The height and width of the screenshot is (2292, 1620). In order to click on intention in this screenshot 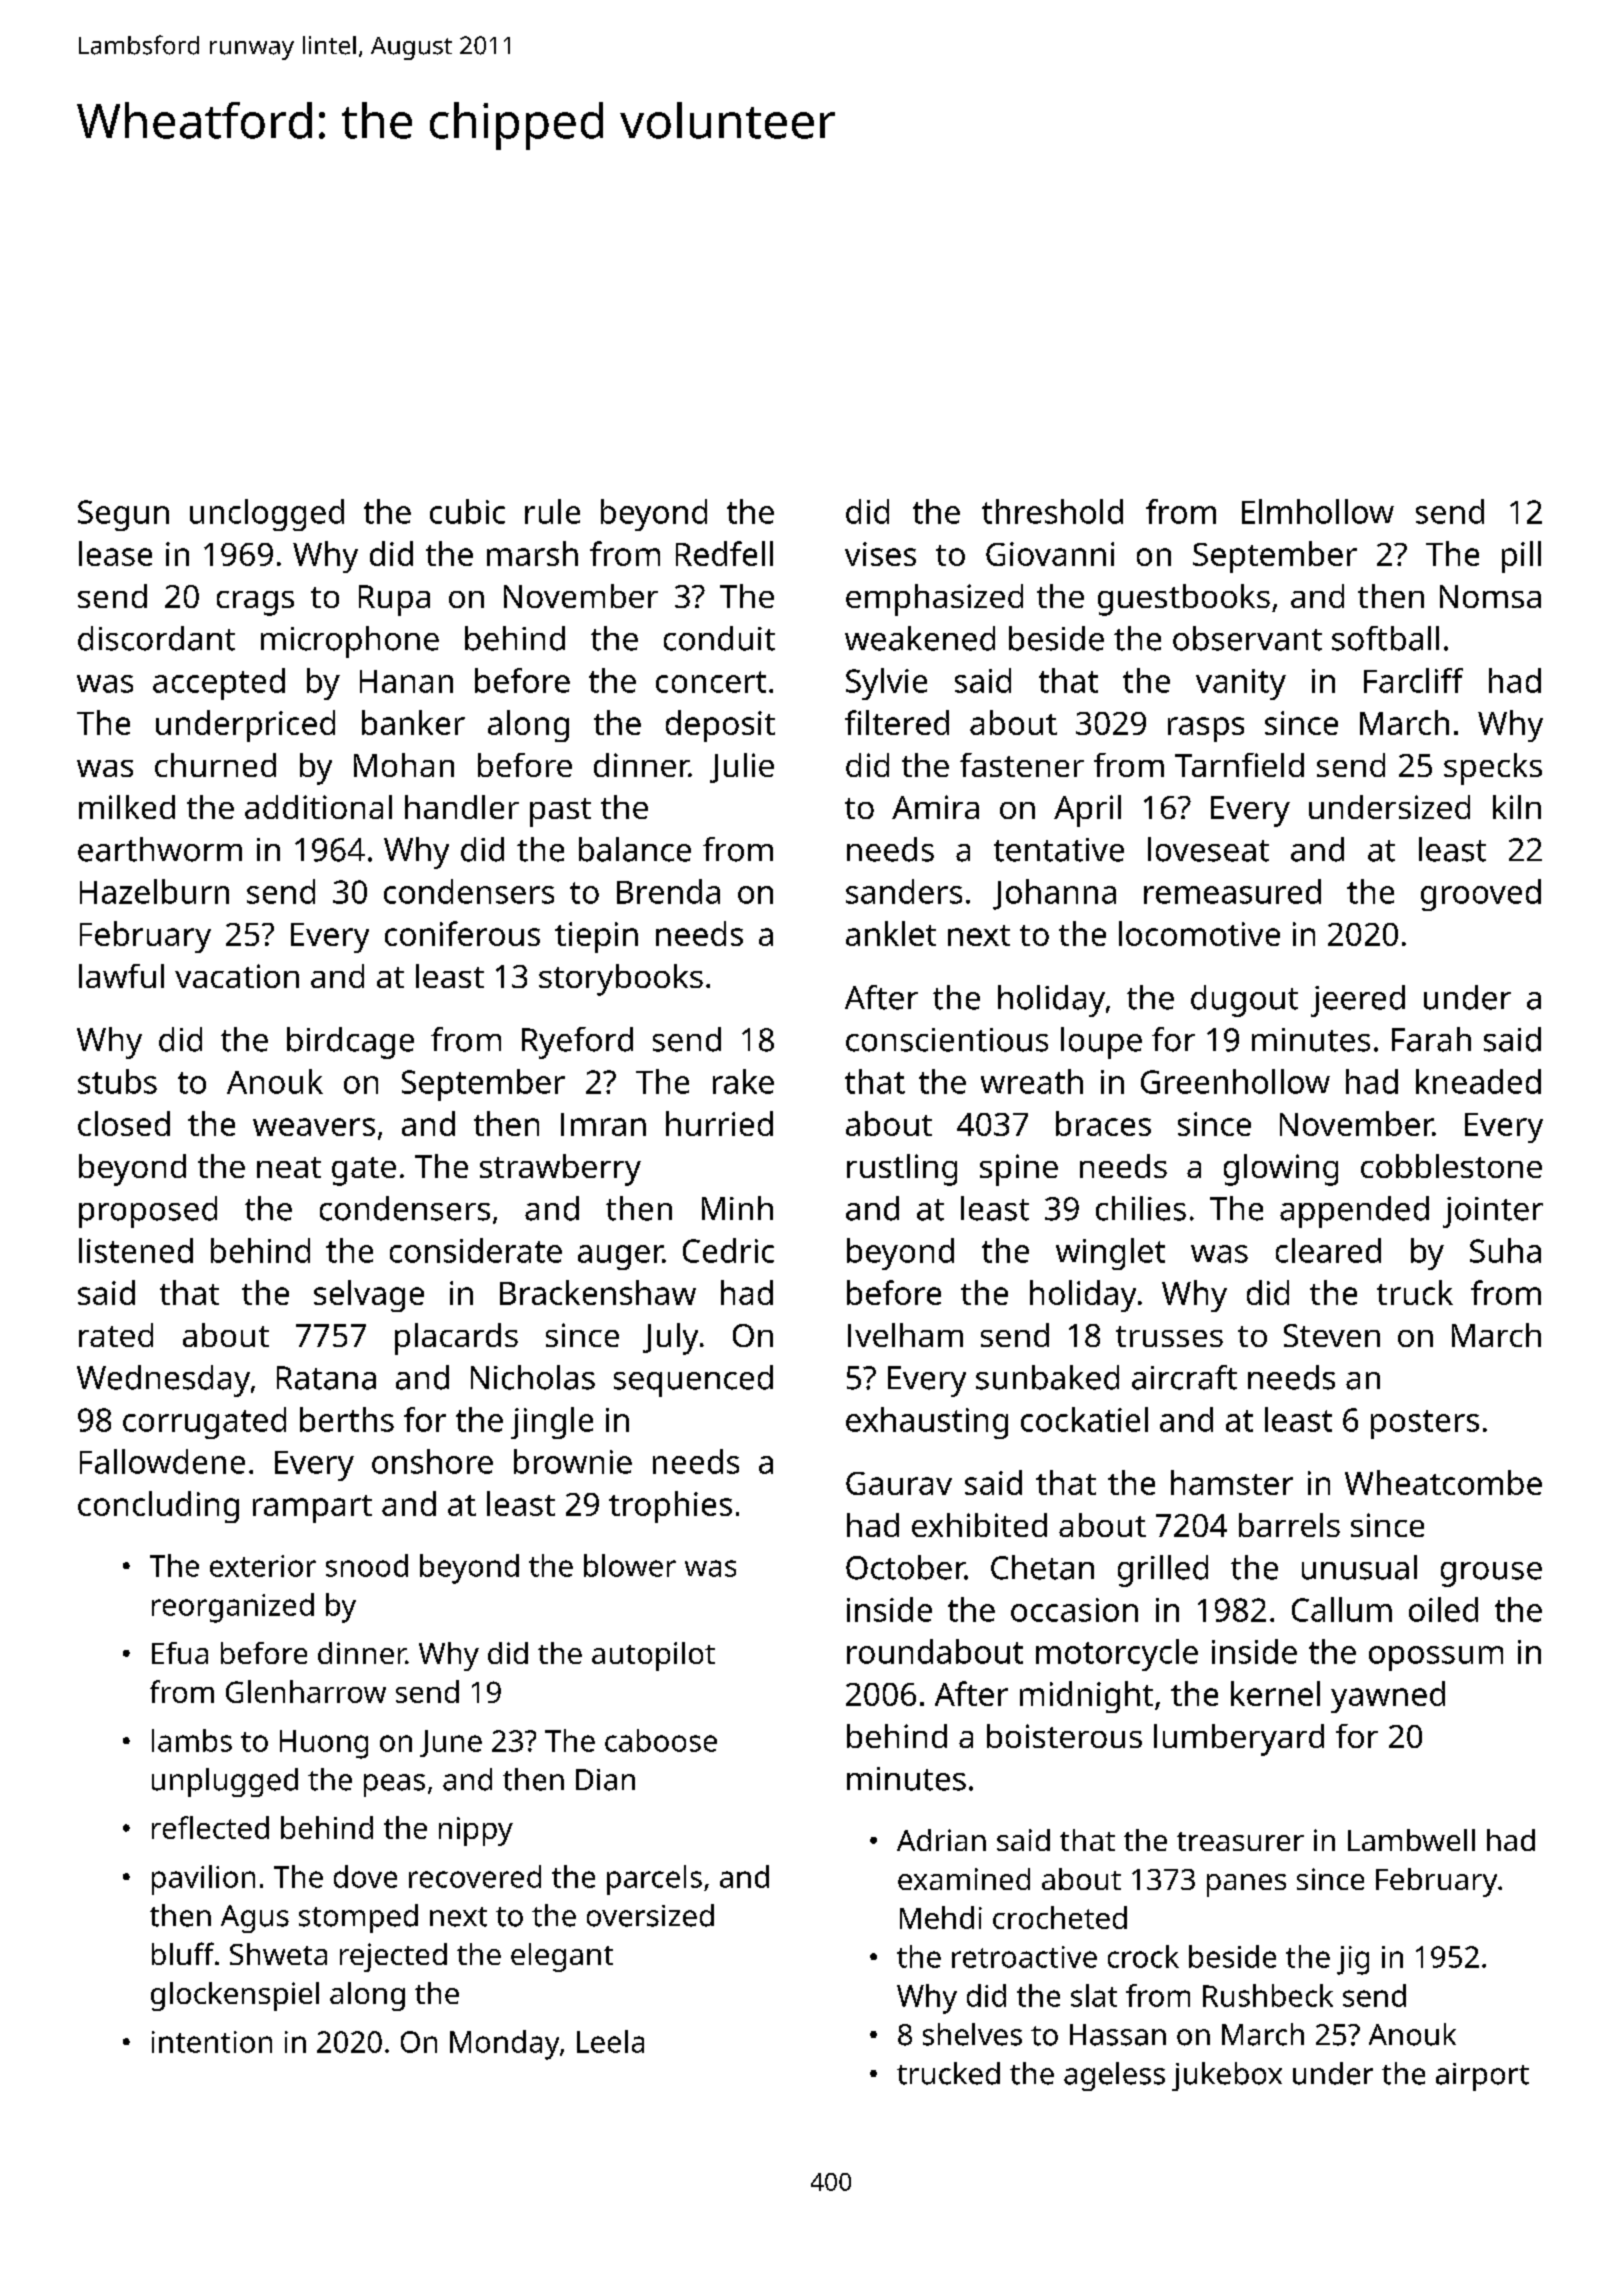, I will do `click(212, 2042)`.
